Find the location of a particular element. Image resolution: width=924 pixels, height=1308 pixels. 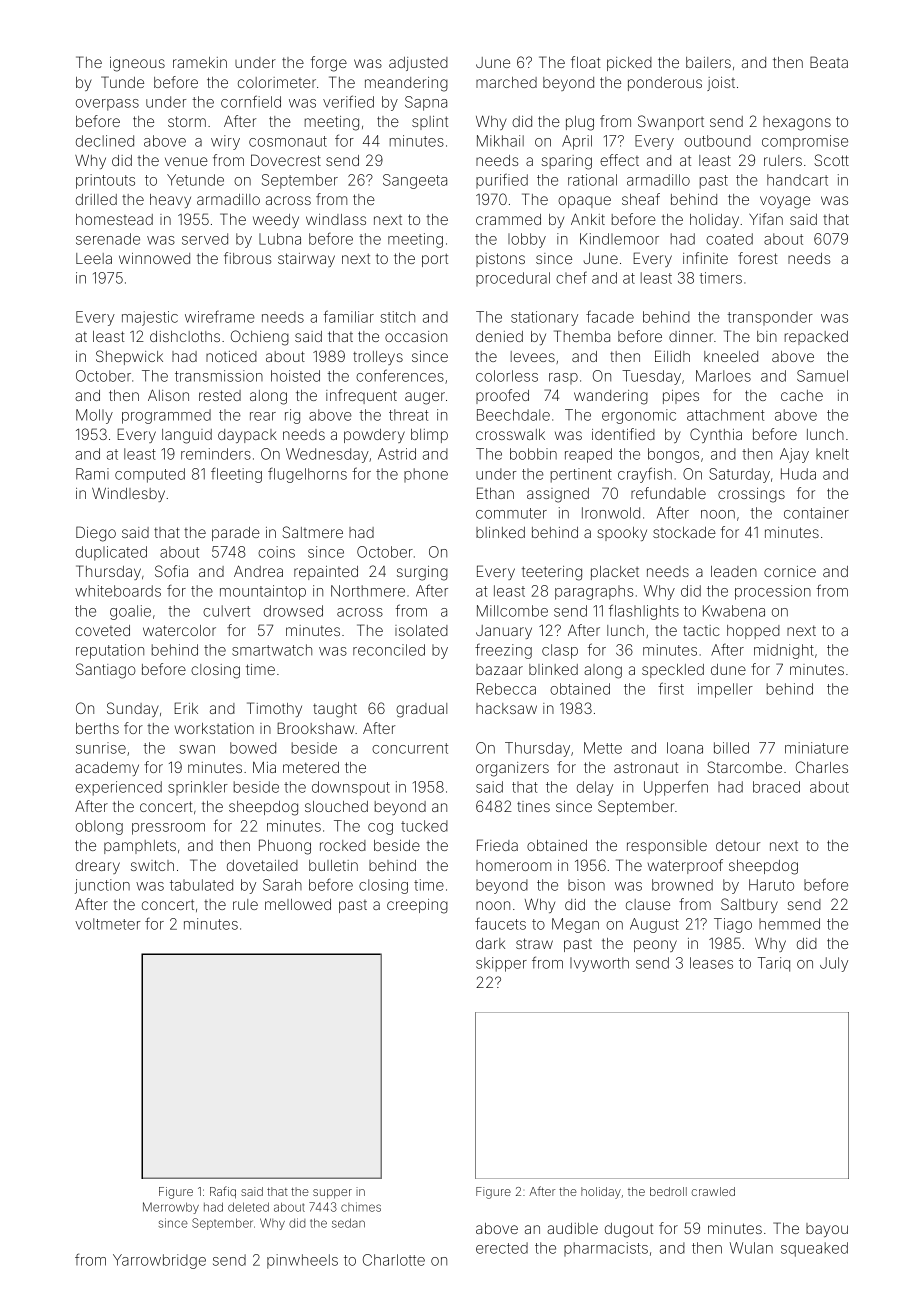

forge is located at coordinates (329, 64).
